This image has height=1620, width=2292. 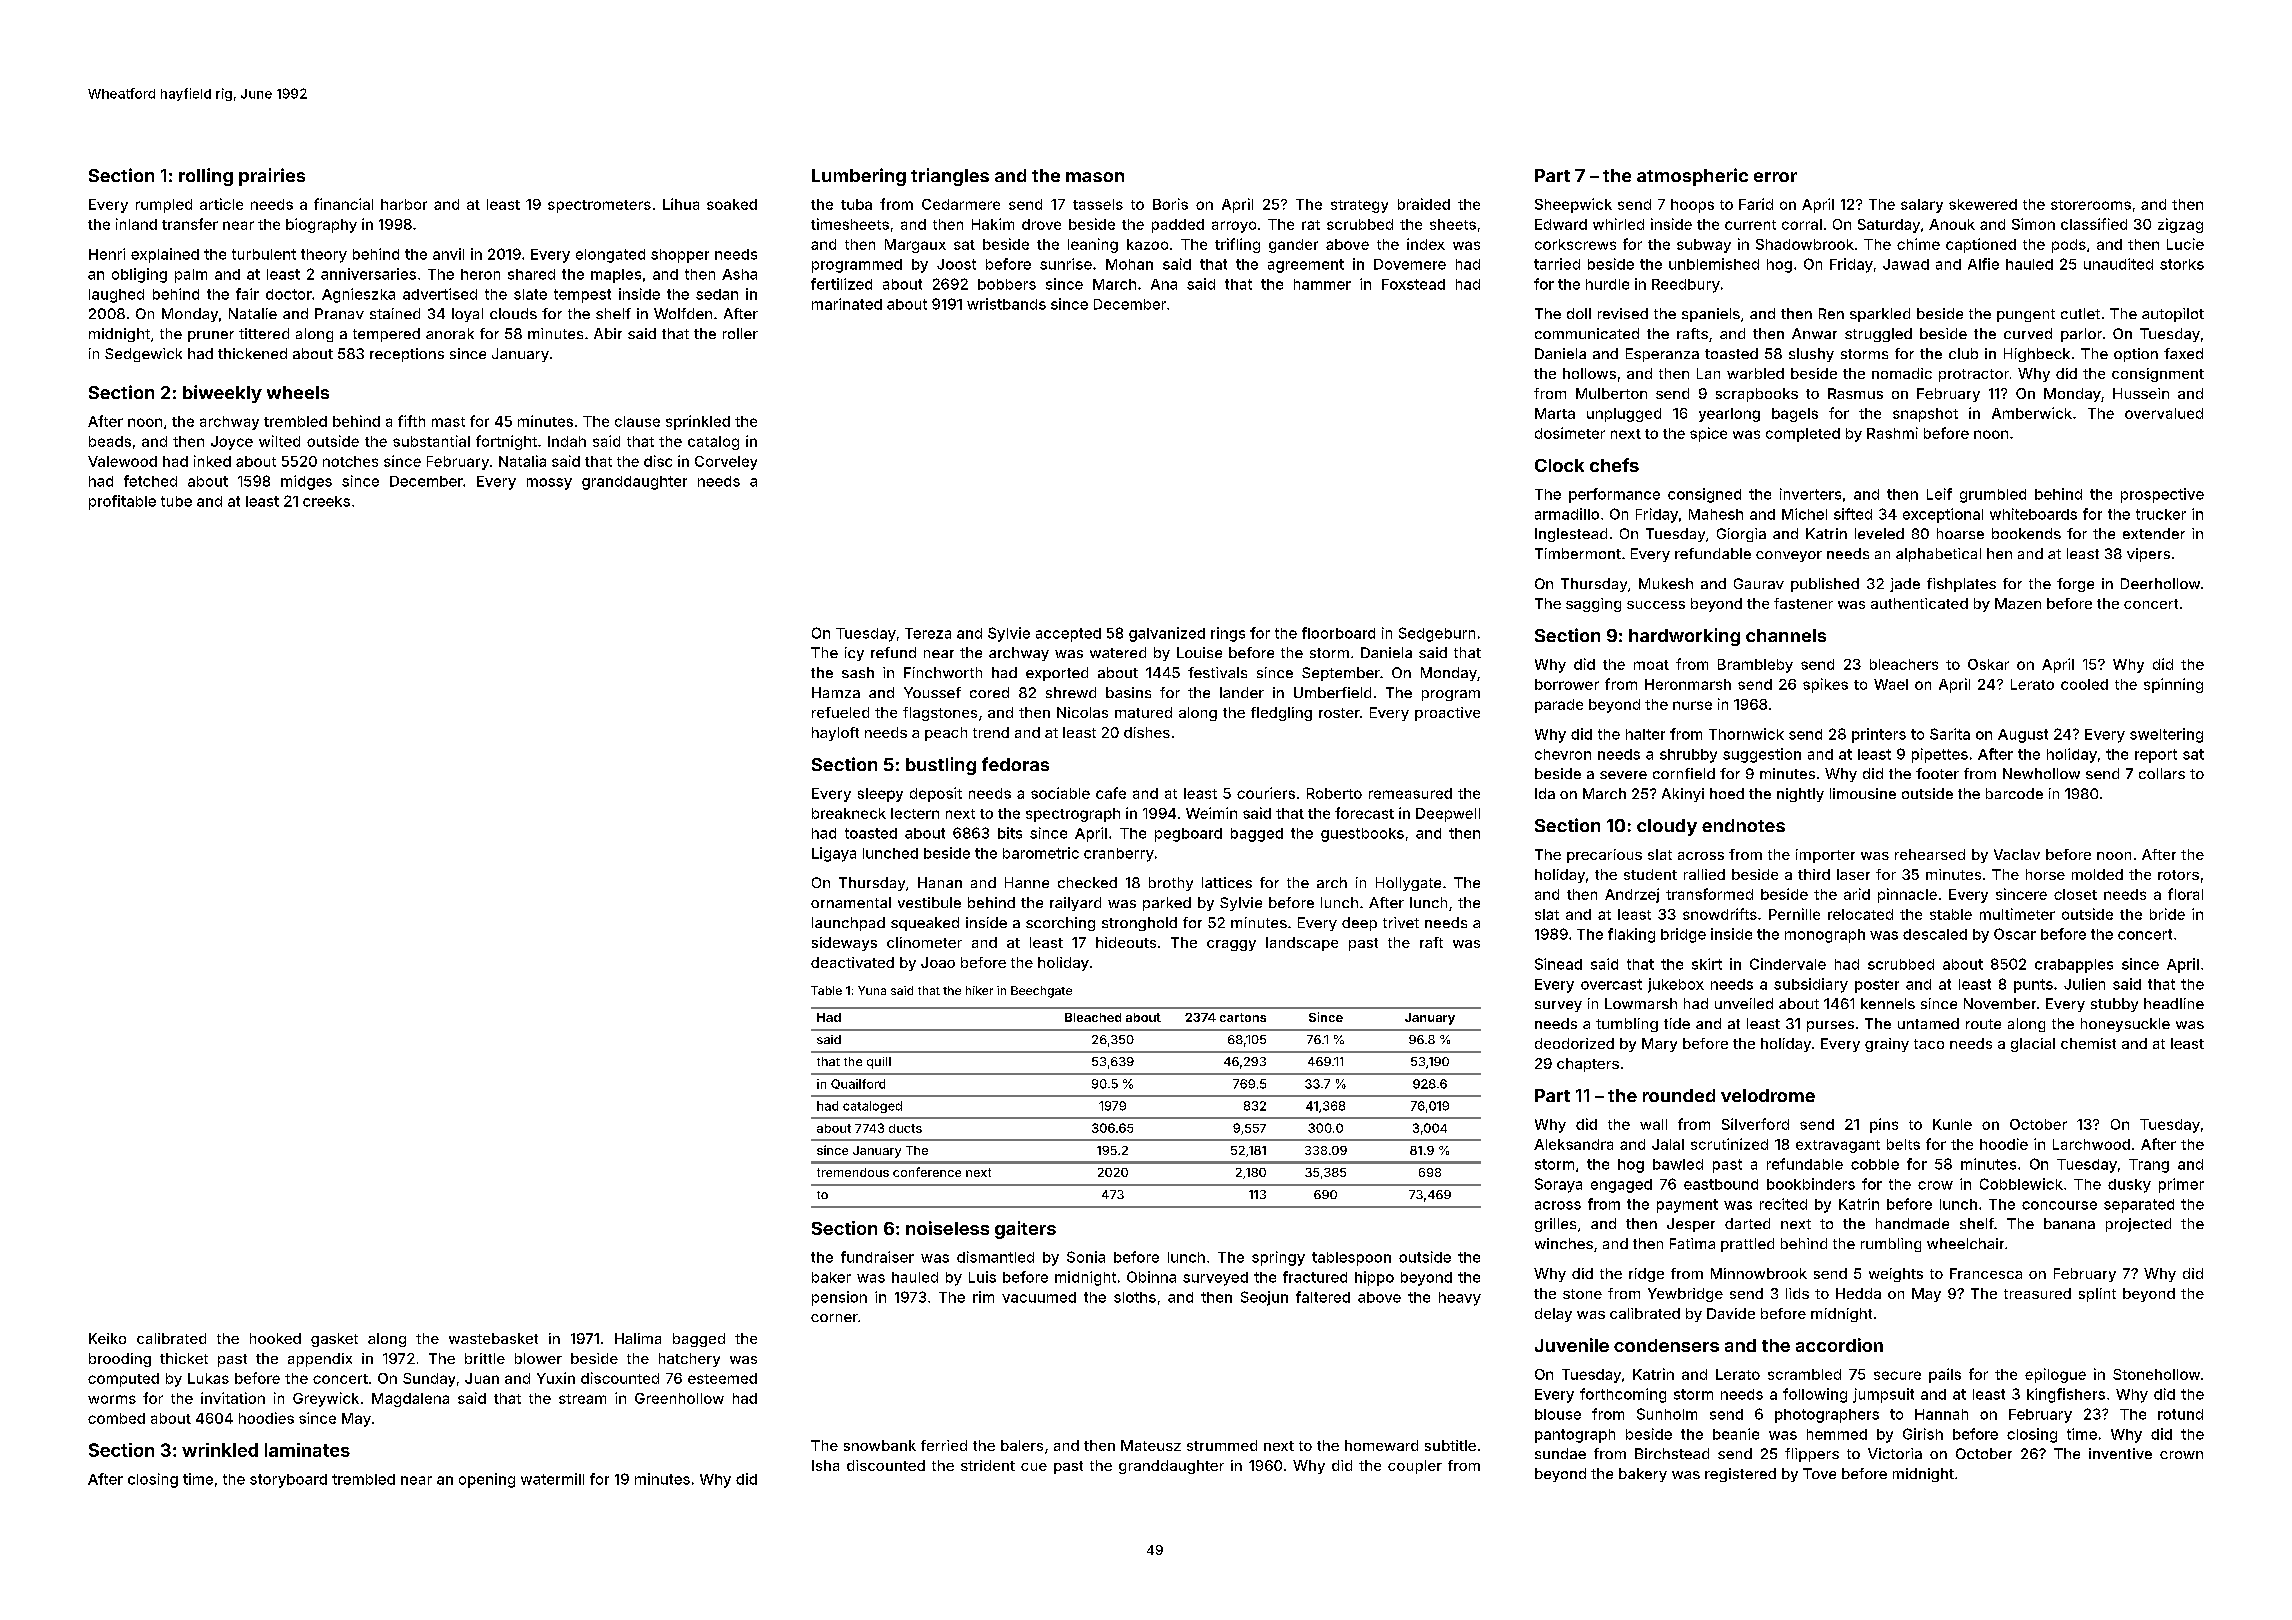 I want to click on atmospheric, so click(x=1692, y=177).
